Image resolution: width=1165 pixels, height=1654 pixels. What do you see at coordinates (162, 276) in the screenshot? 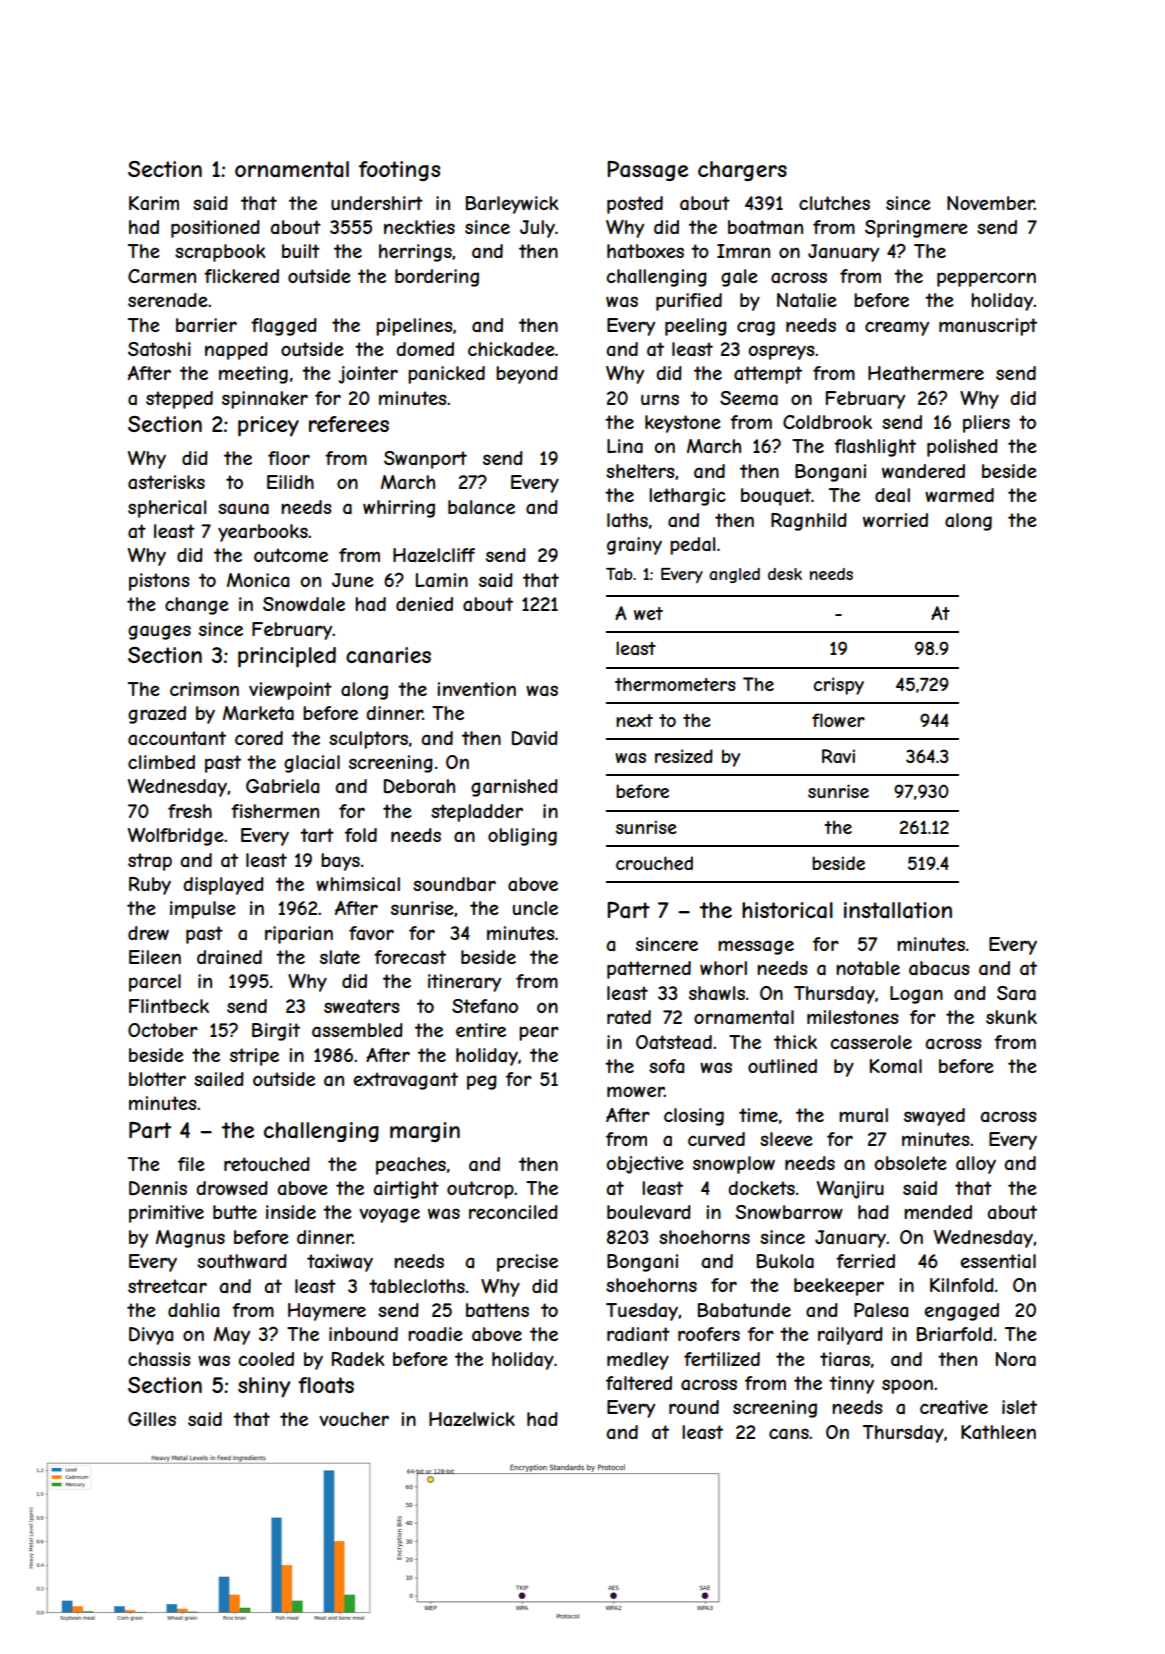
I see `Carmen` at bounding box center [162, 276].
